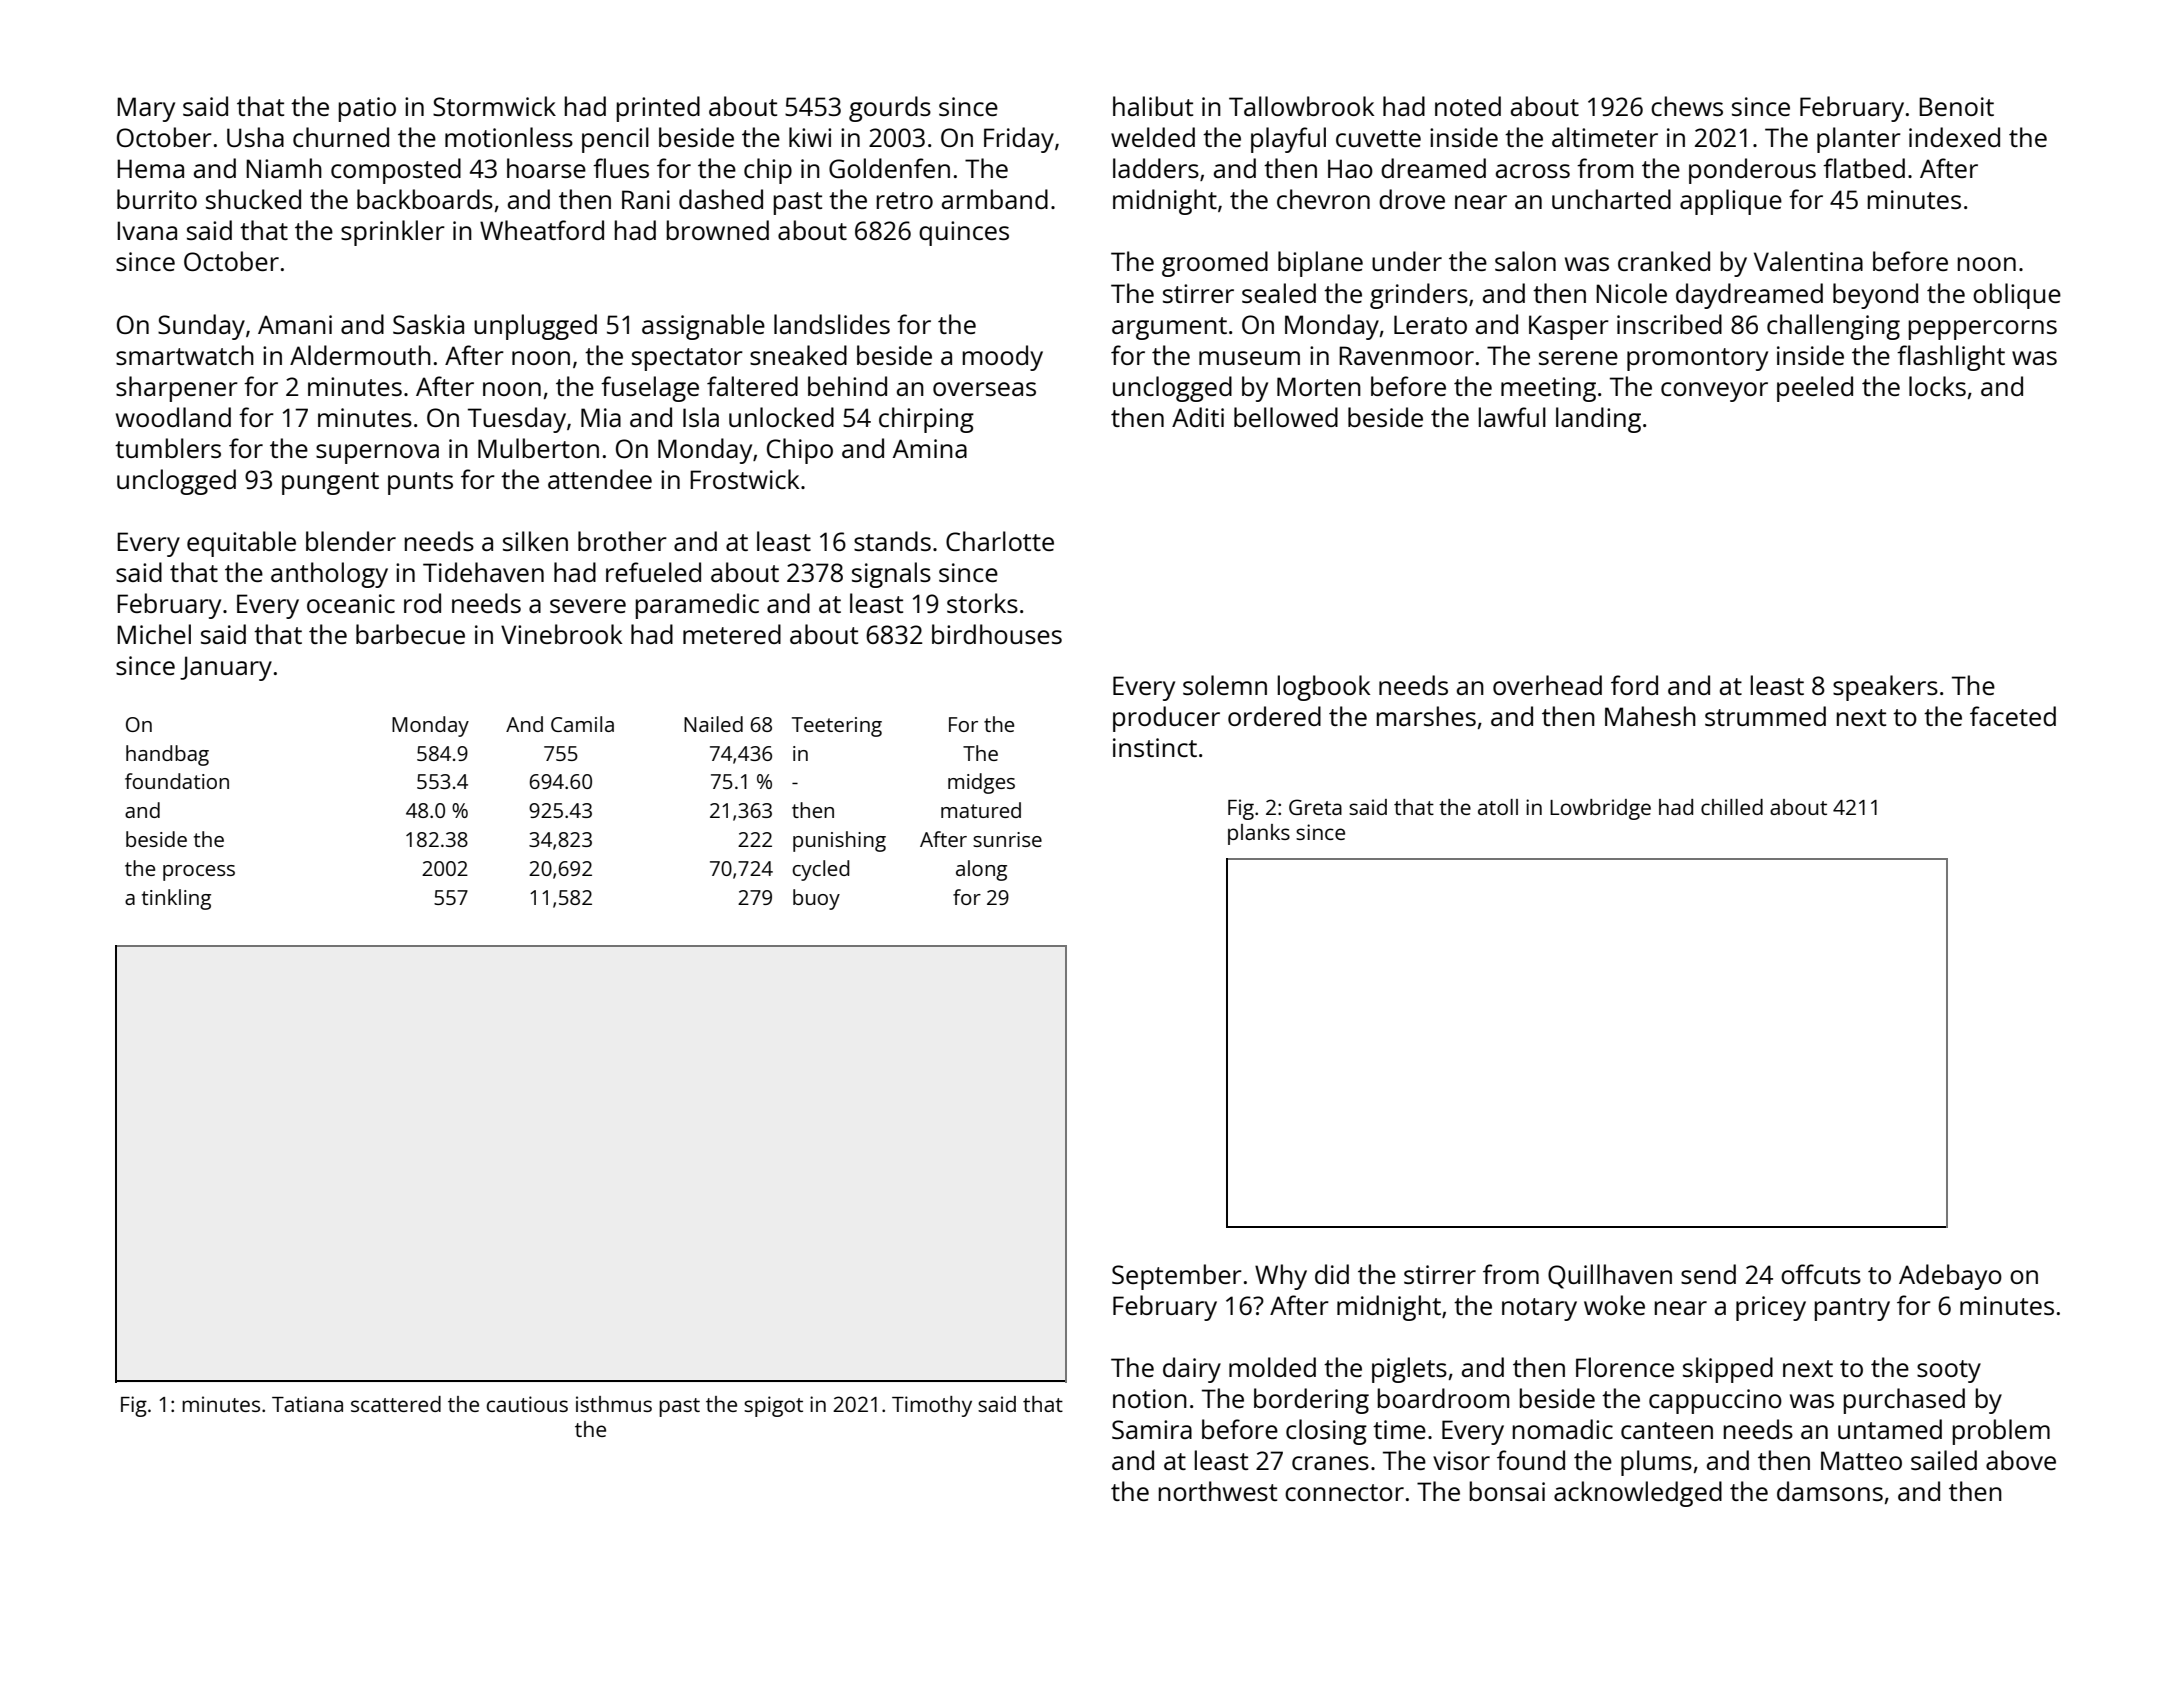 The width and height of the page is (2178, 1683). What do you see at coordinates (1610, 1276) in the page?
I see `Quillhaven` at bounding box center [1610, 1276].
